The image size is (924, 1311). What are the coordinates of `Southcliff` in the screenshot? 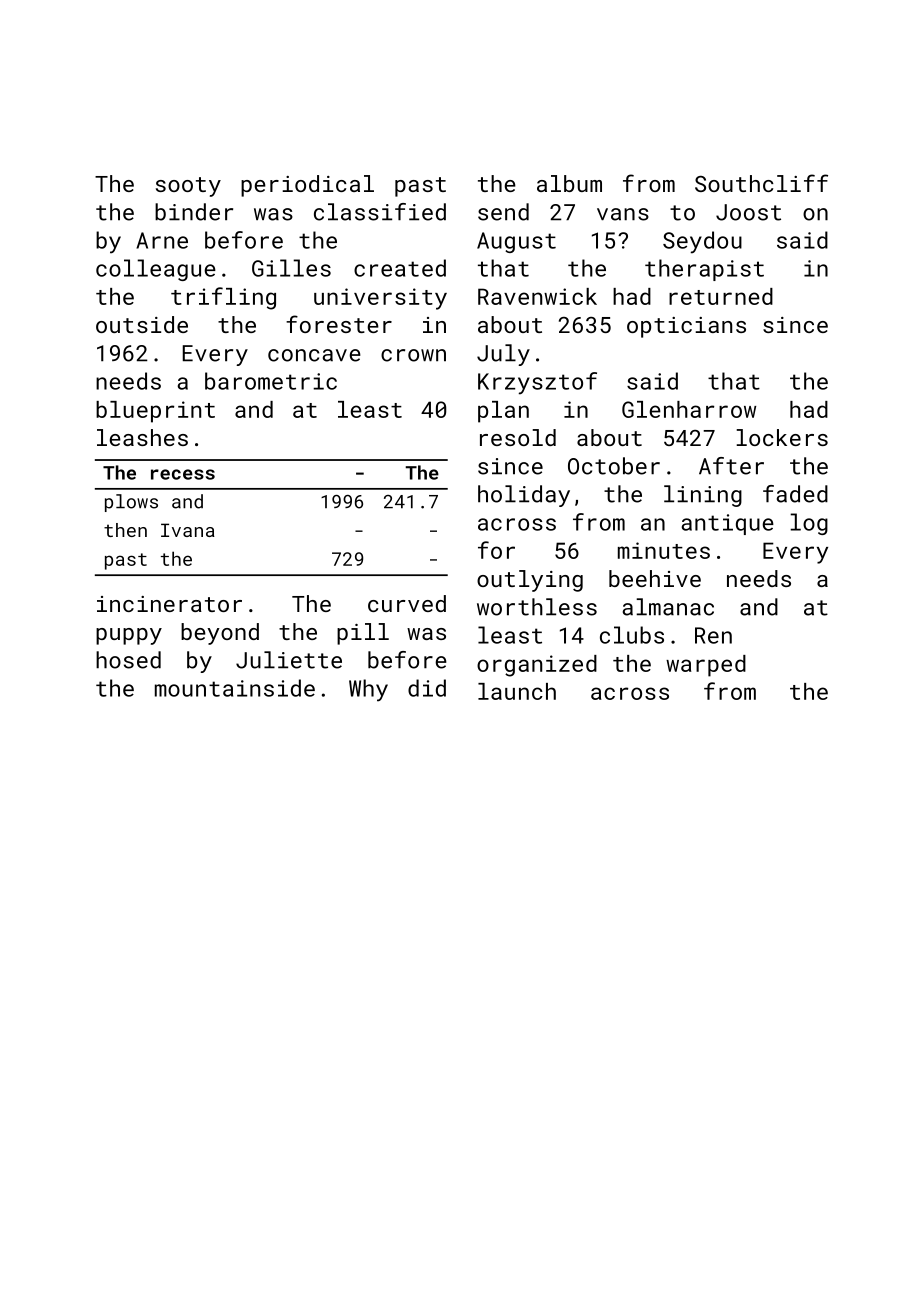 It's located at (761, 183).
